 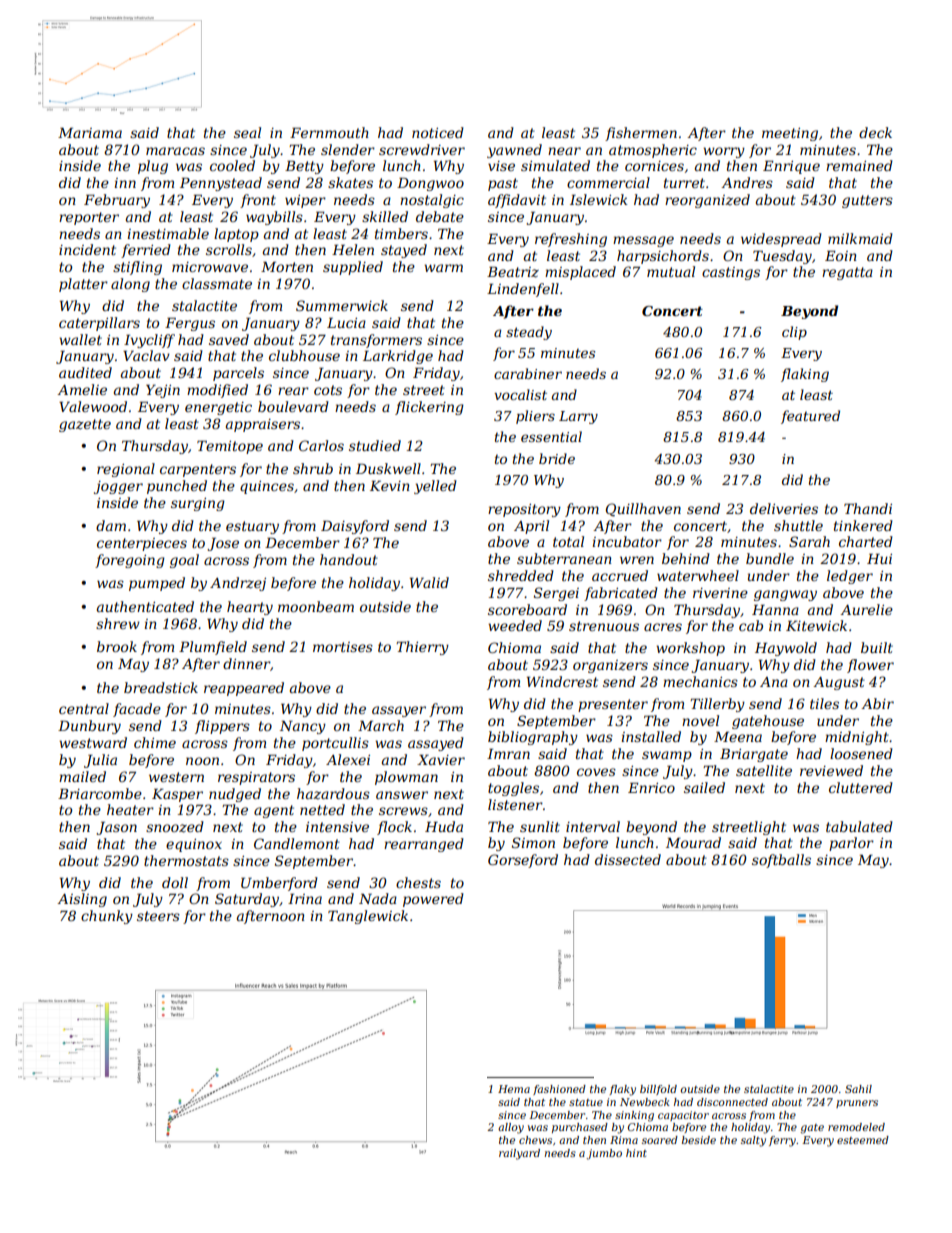 I want to click on incubator, so click(x=627, y=541).
